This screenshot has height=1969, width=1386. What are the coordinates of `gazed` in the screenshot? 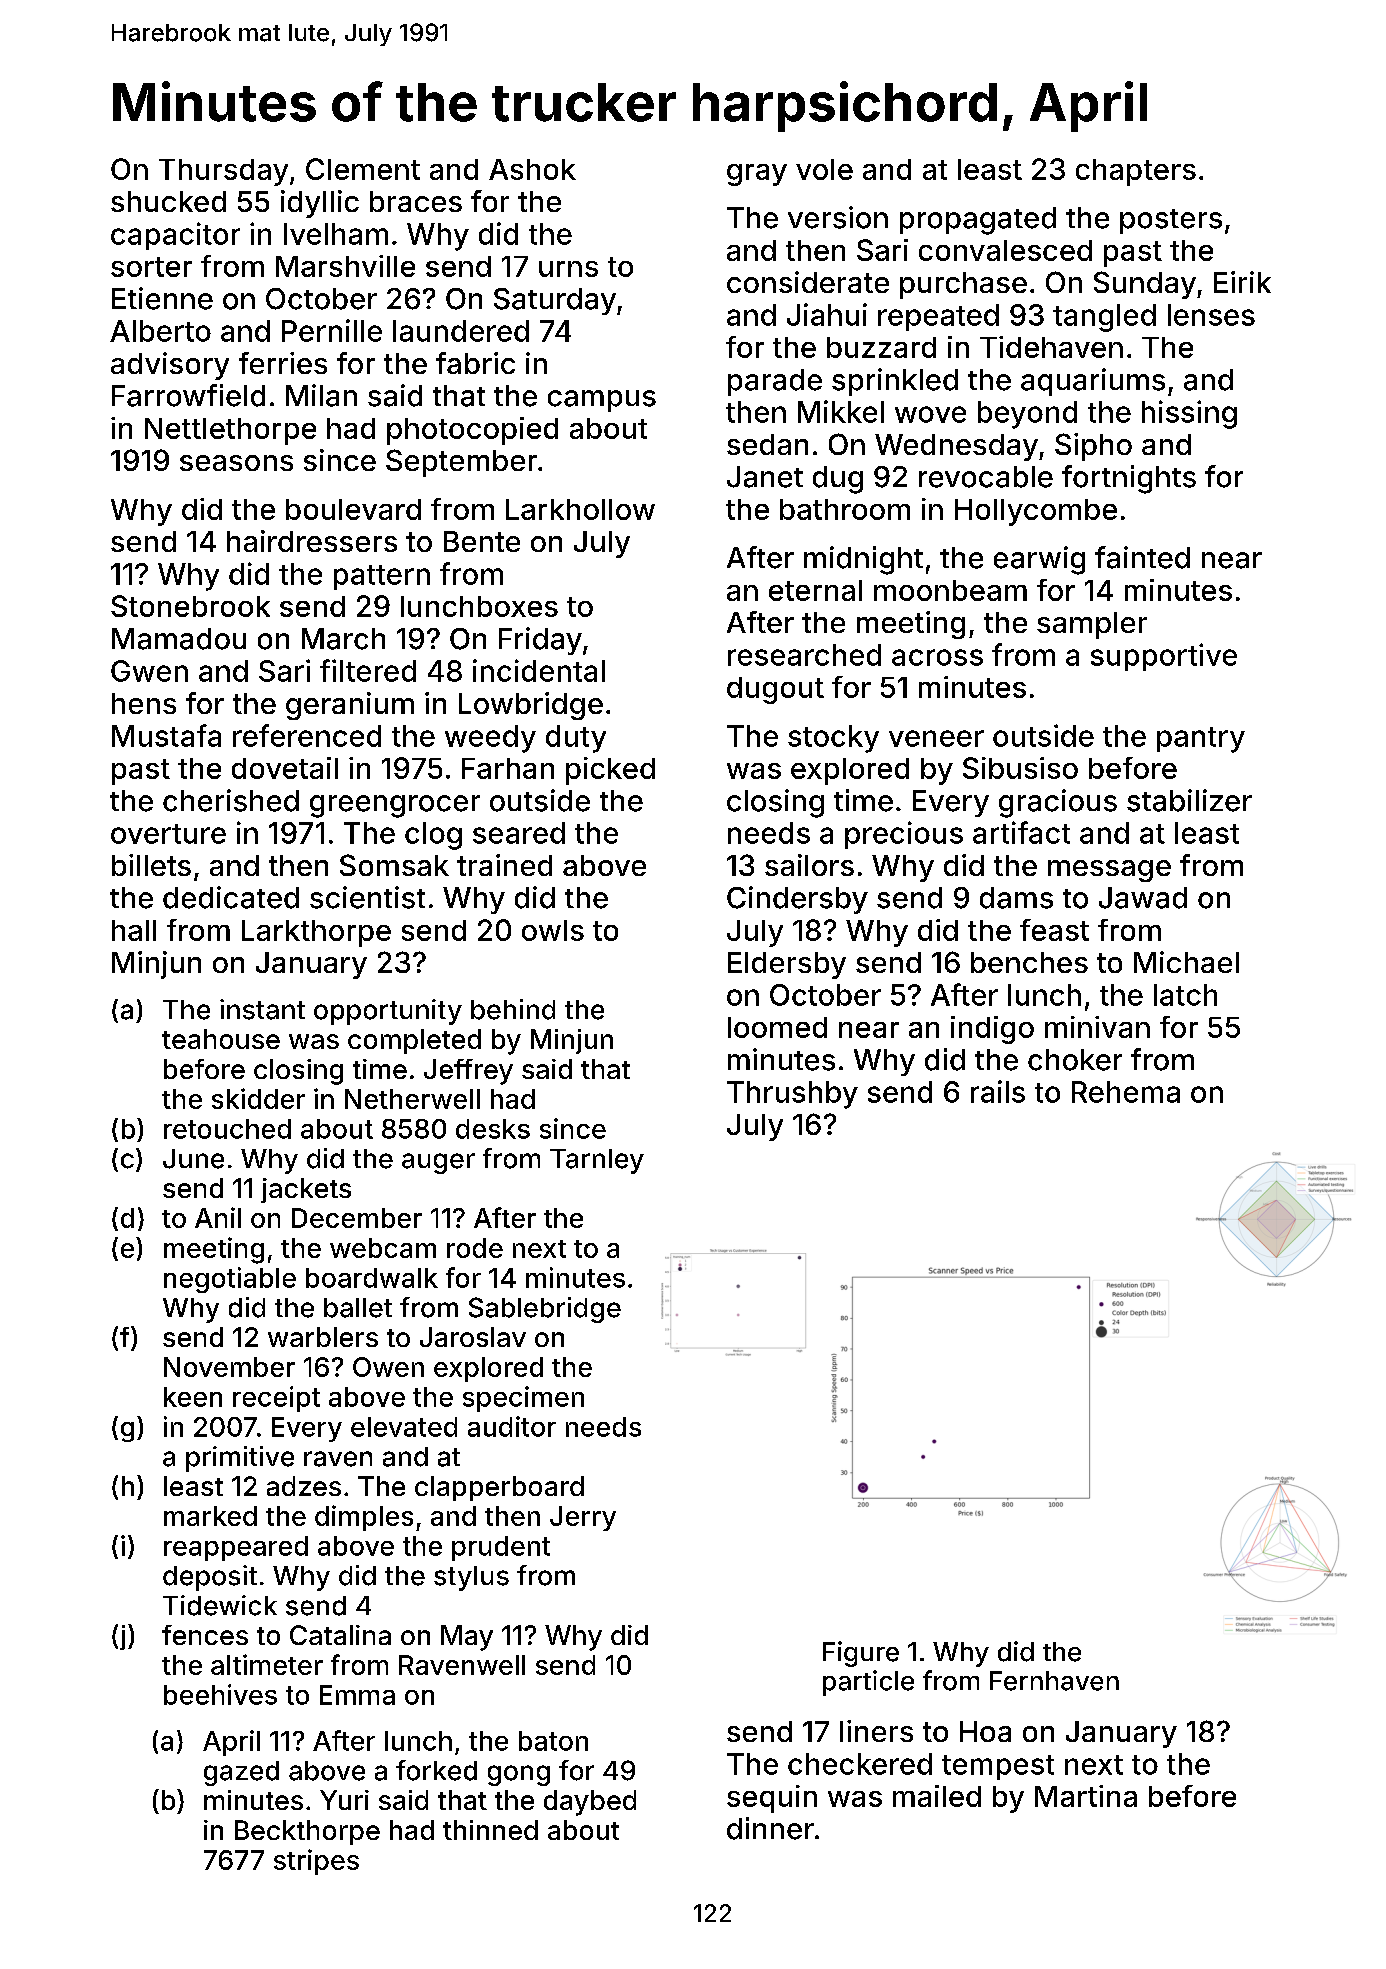 It's located at (241, 1773).
